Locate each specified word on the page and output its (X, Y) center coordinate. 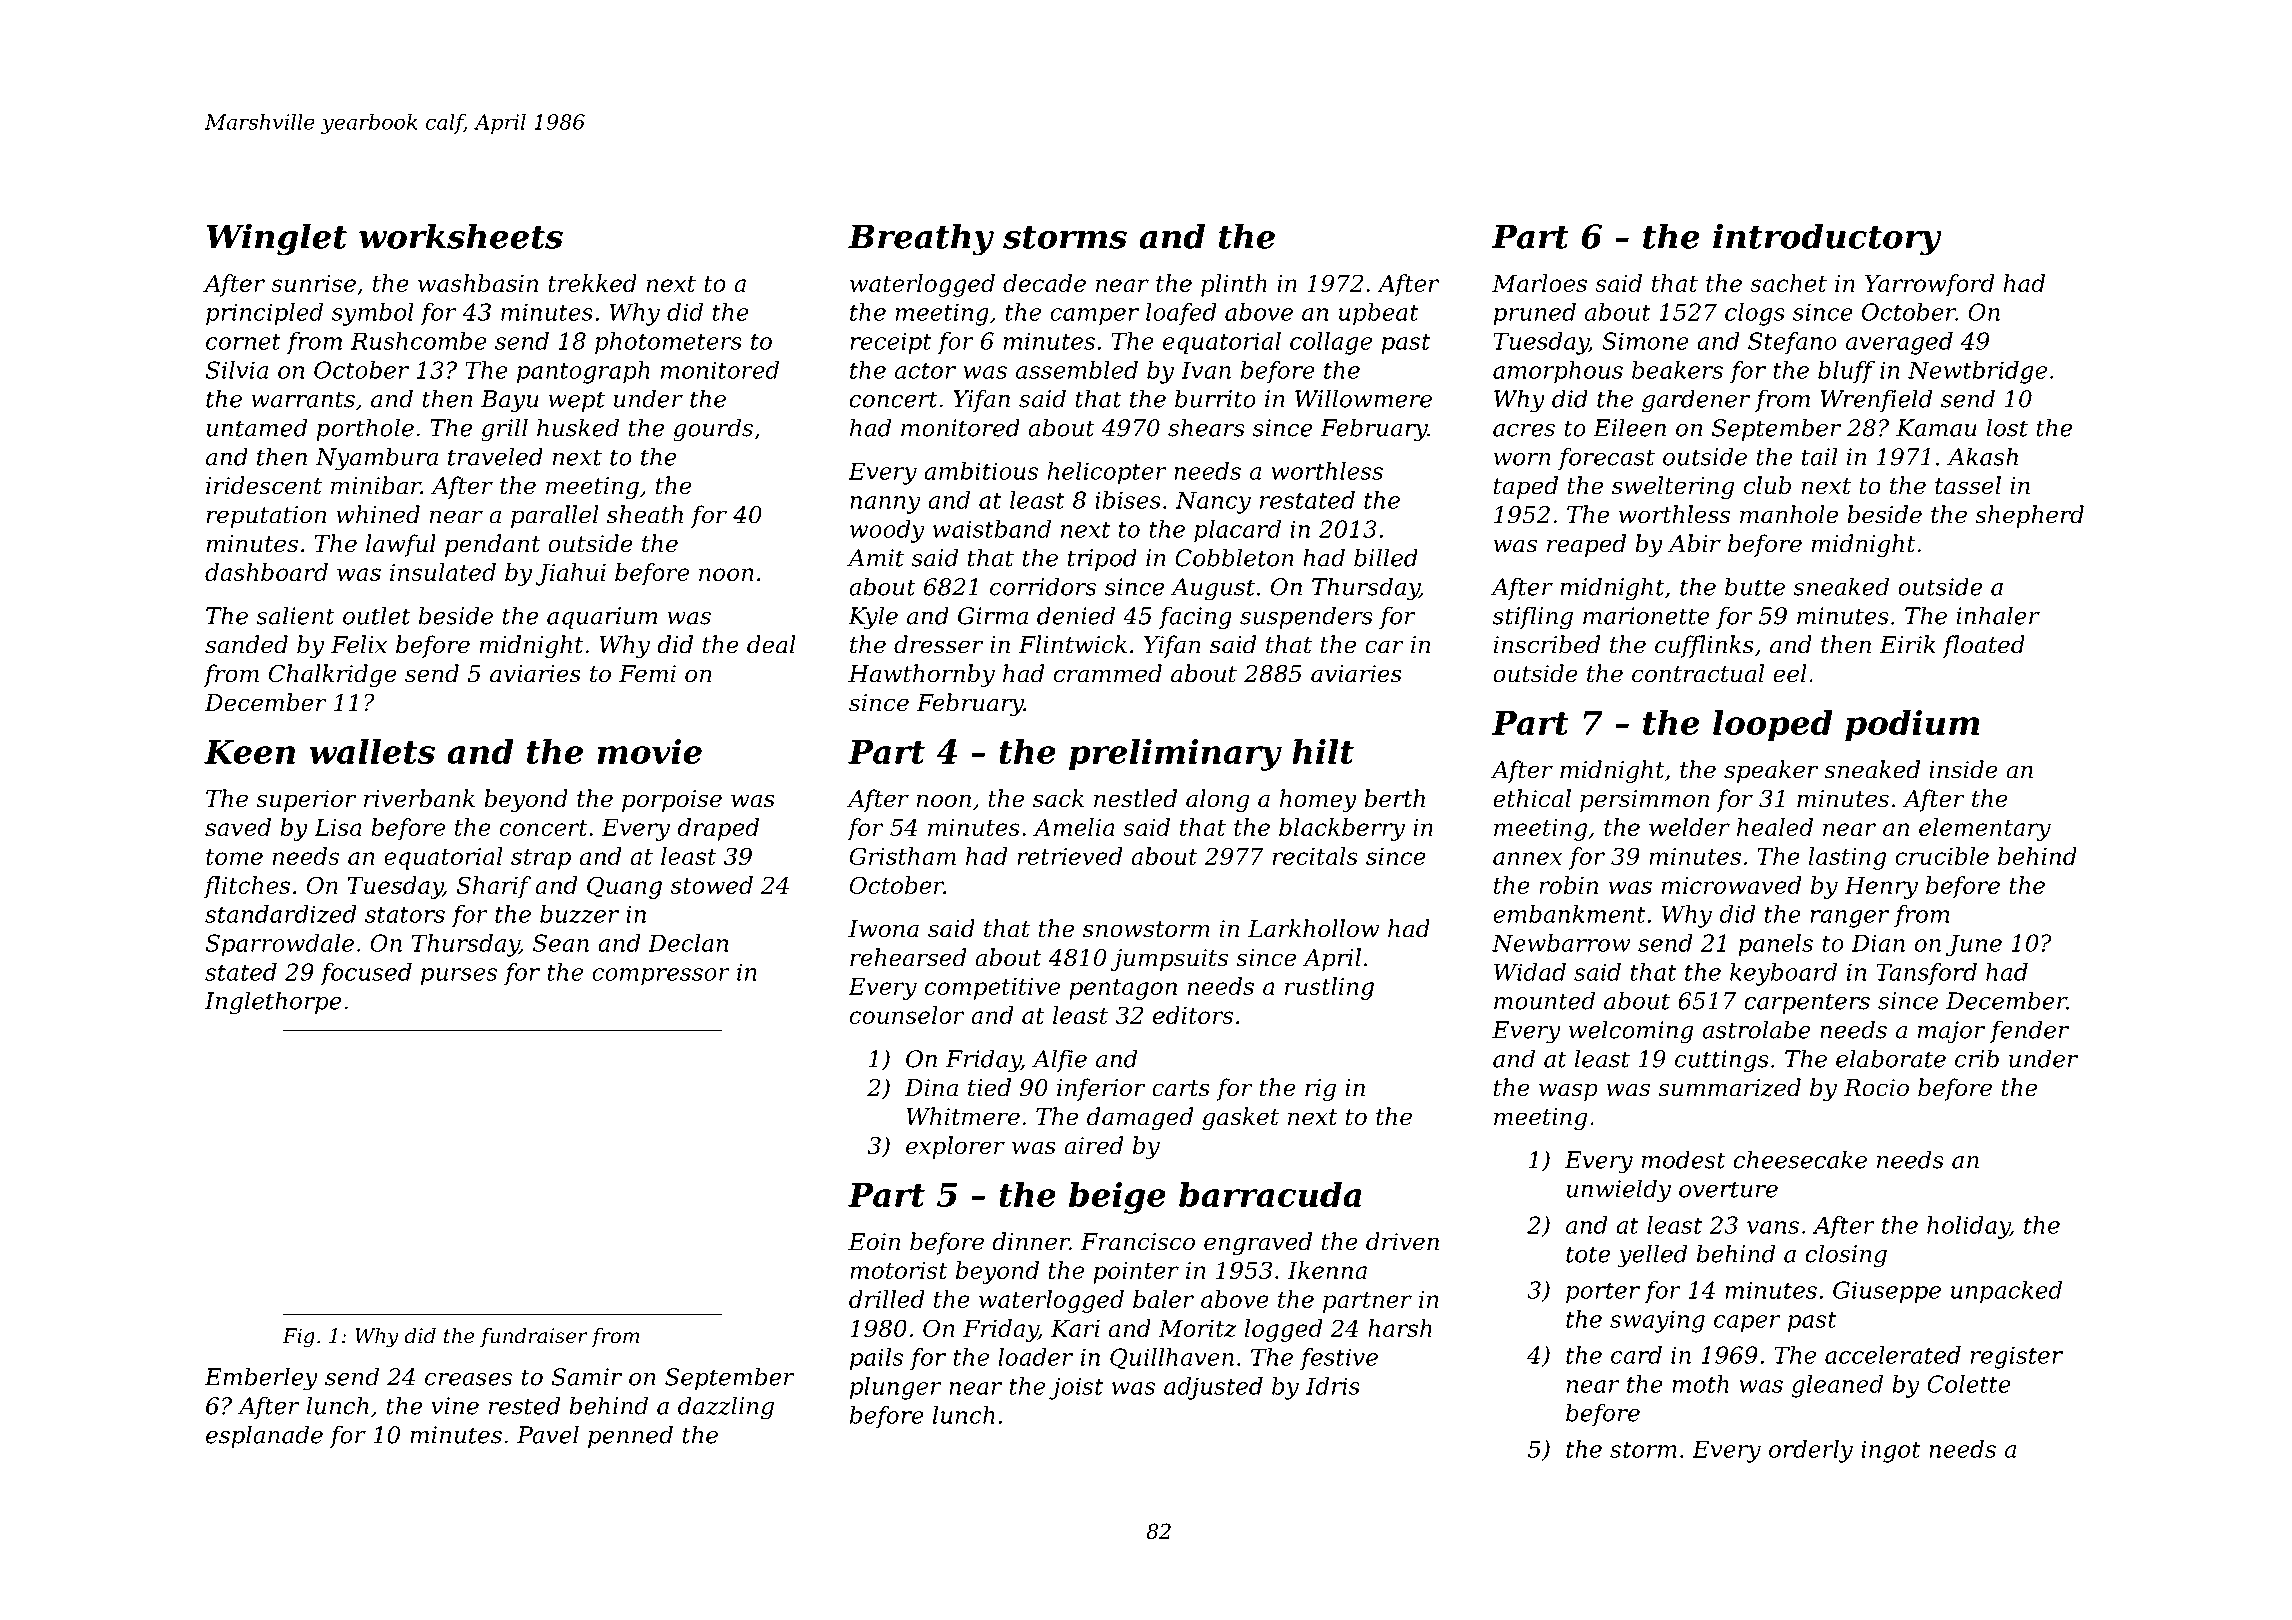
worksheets (461, 236)
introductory (1827, 239)
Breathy (921, 239)
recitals (1315, 856)
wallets (372, 751)
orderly (1811, 1451)
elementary (1985, 829)
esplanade (264, 1436)
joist (1076, 1388)
